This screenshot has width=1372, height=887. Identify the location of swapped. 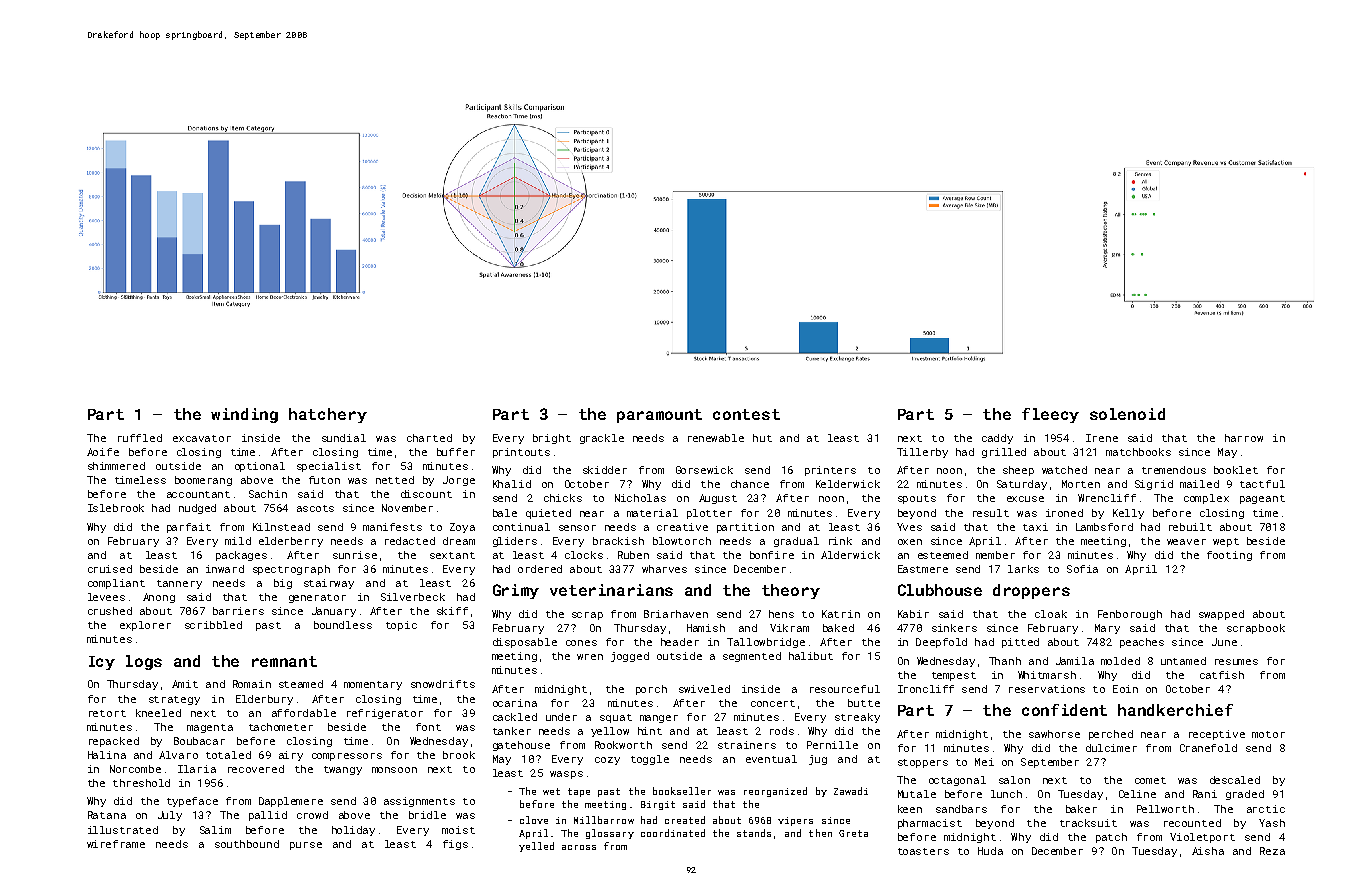
(1221, 615).
